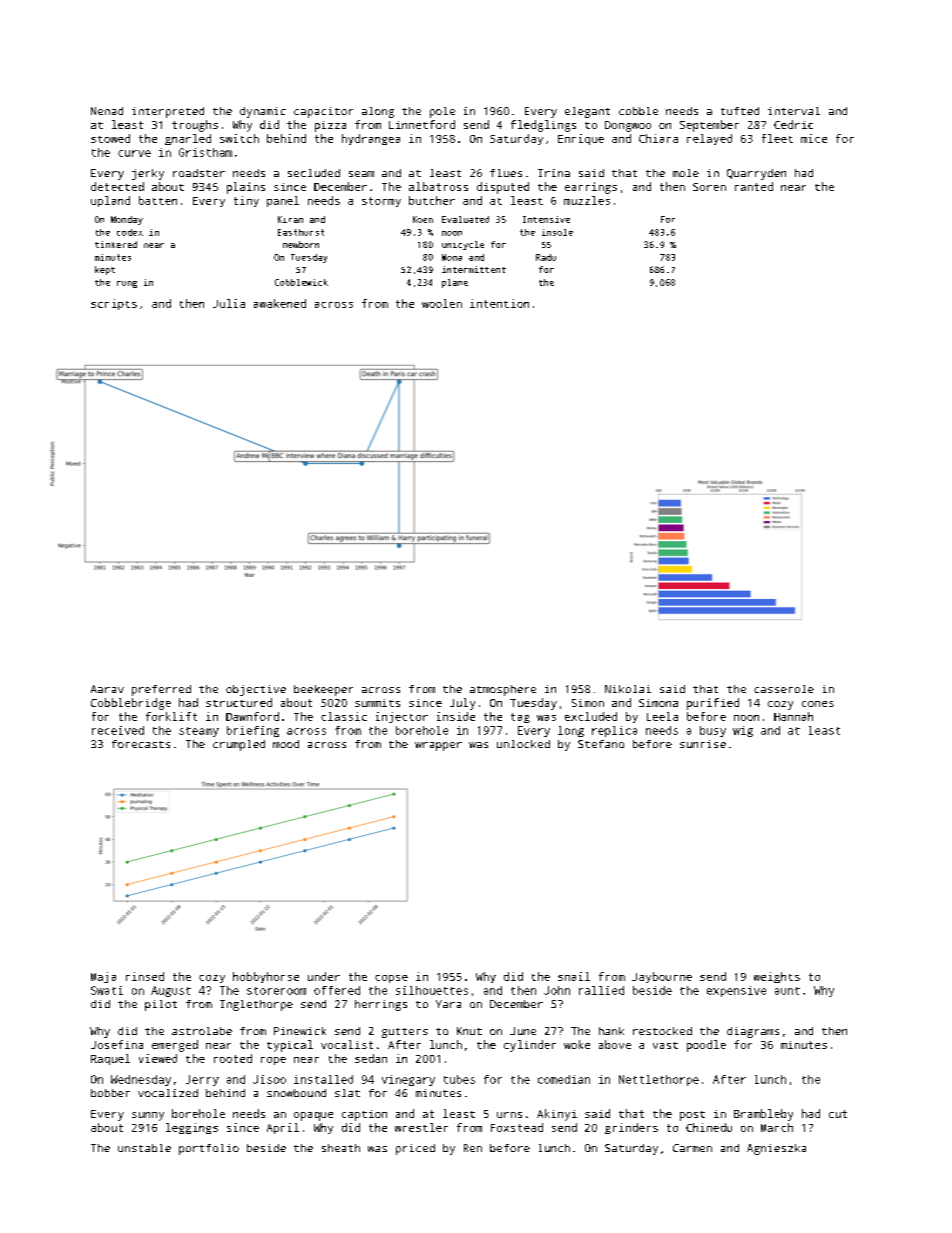 The height and width of the screenshot is (1233, 952). Describe the element at coordinates (794, 111) in the screenshot. I see `interval` at that location.
